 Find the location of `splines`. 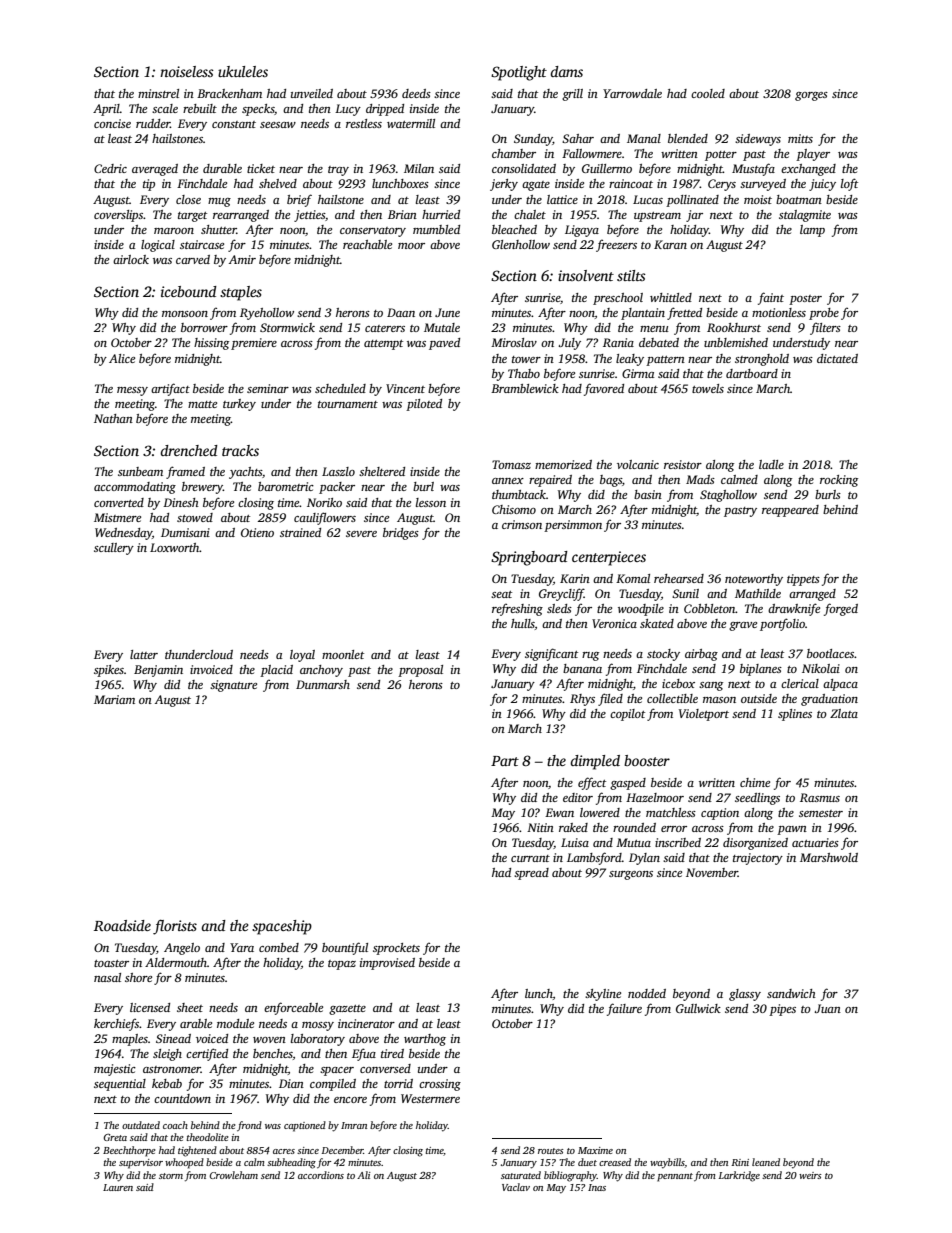

splines is located at coordinates (795, 715).
